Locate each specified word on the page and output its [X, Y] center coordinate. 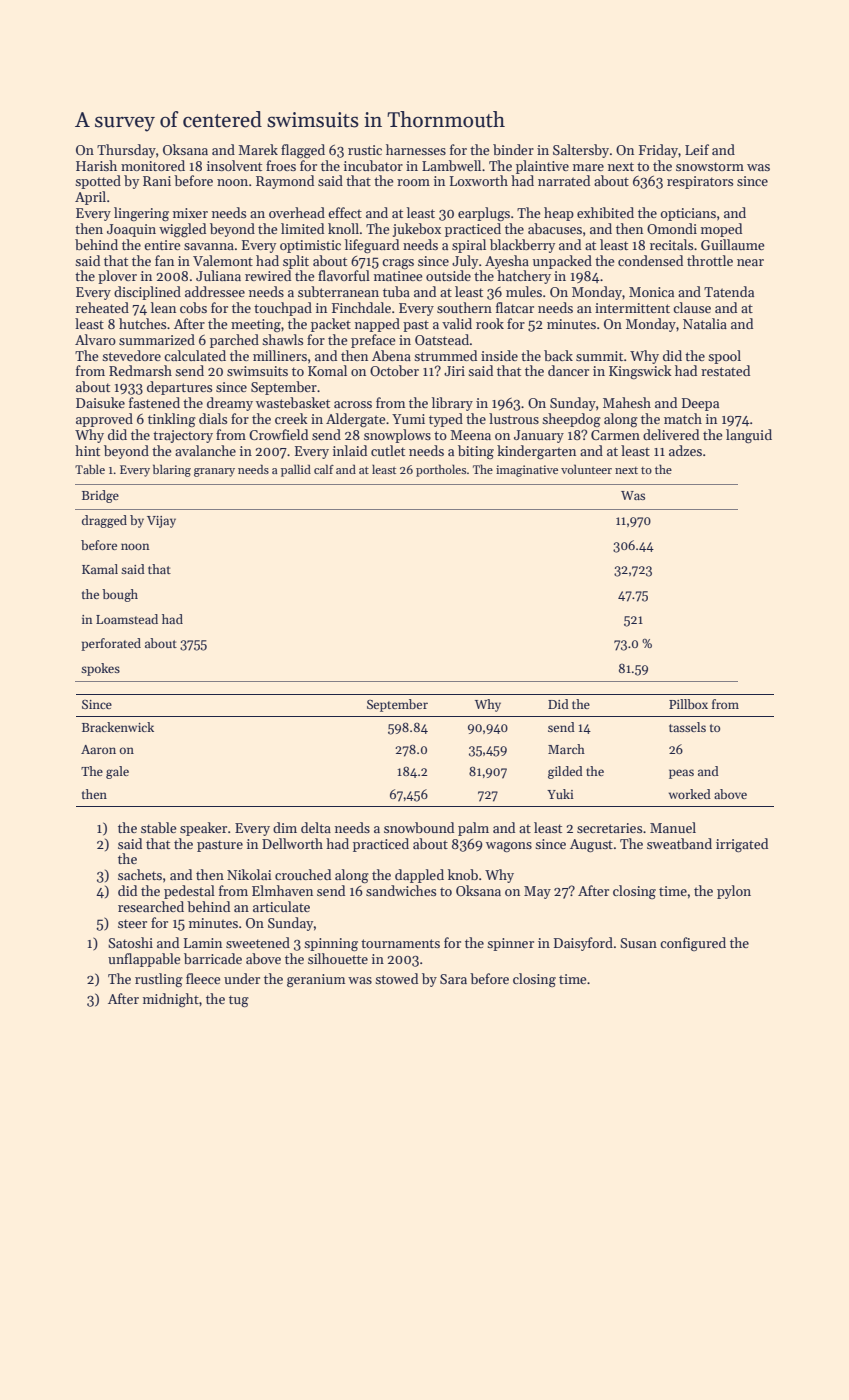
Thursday [126, 151]
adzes [685, 450]
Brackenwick [118, 727]
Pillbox [688, 704]
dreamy [230, 404]
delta [316, 827]
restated [725, 370]
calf [324, 469]
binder [513, 149]
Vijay [161, 522]
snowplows [397, 436]
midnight [171, 1000]
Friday [658, 151]
